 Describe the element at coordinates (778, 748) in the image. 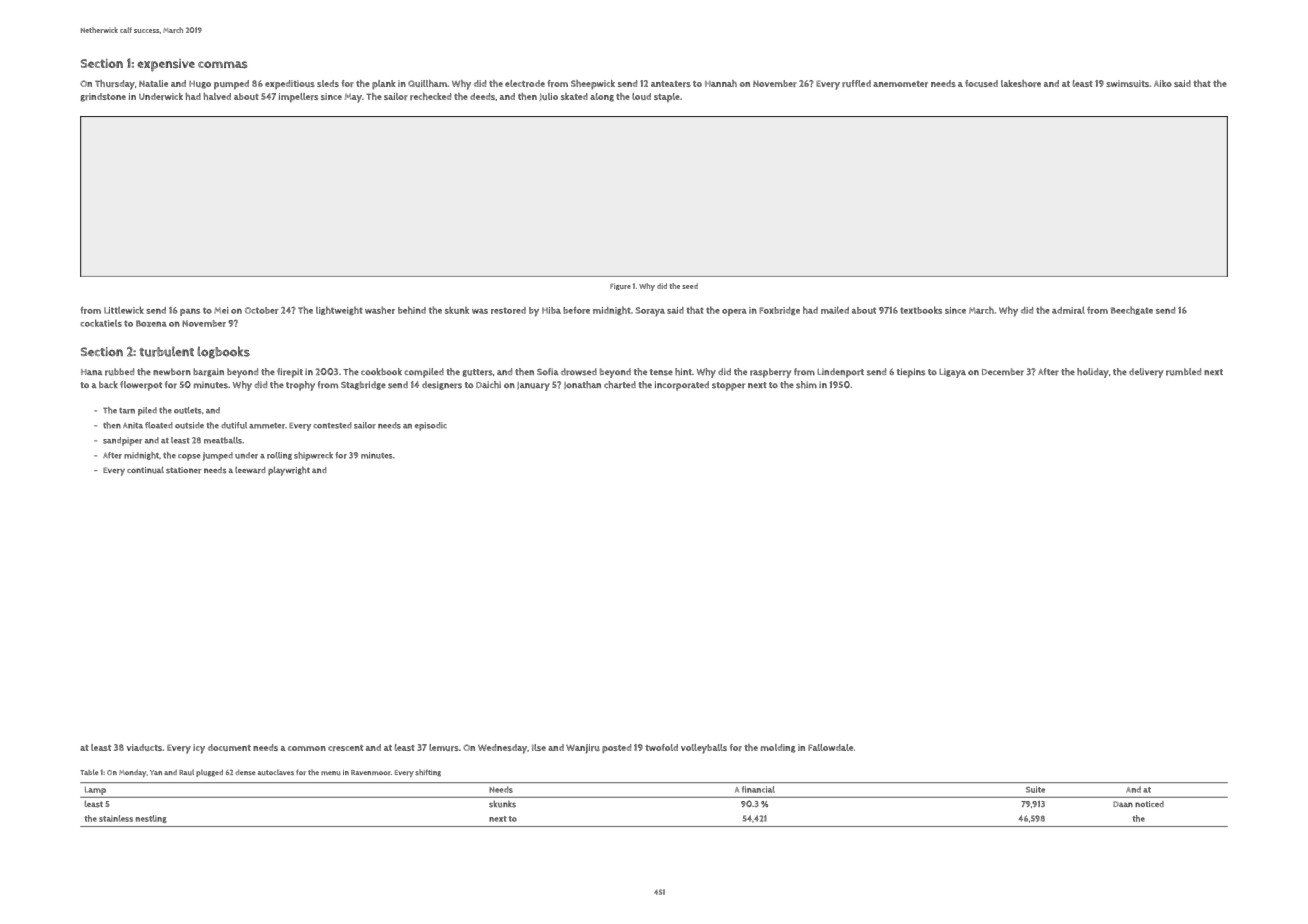

I see `molding` at that location.
